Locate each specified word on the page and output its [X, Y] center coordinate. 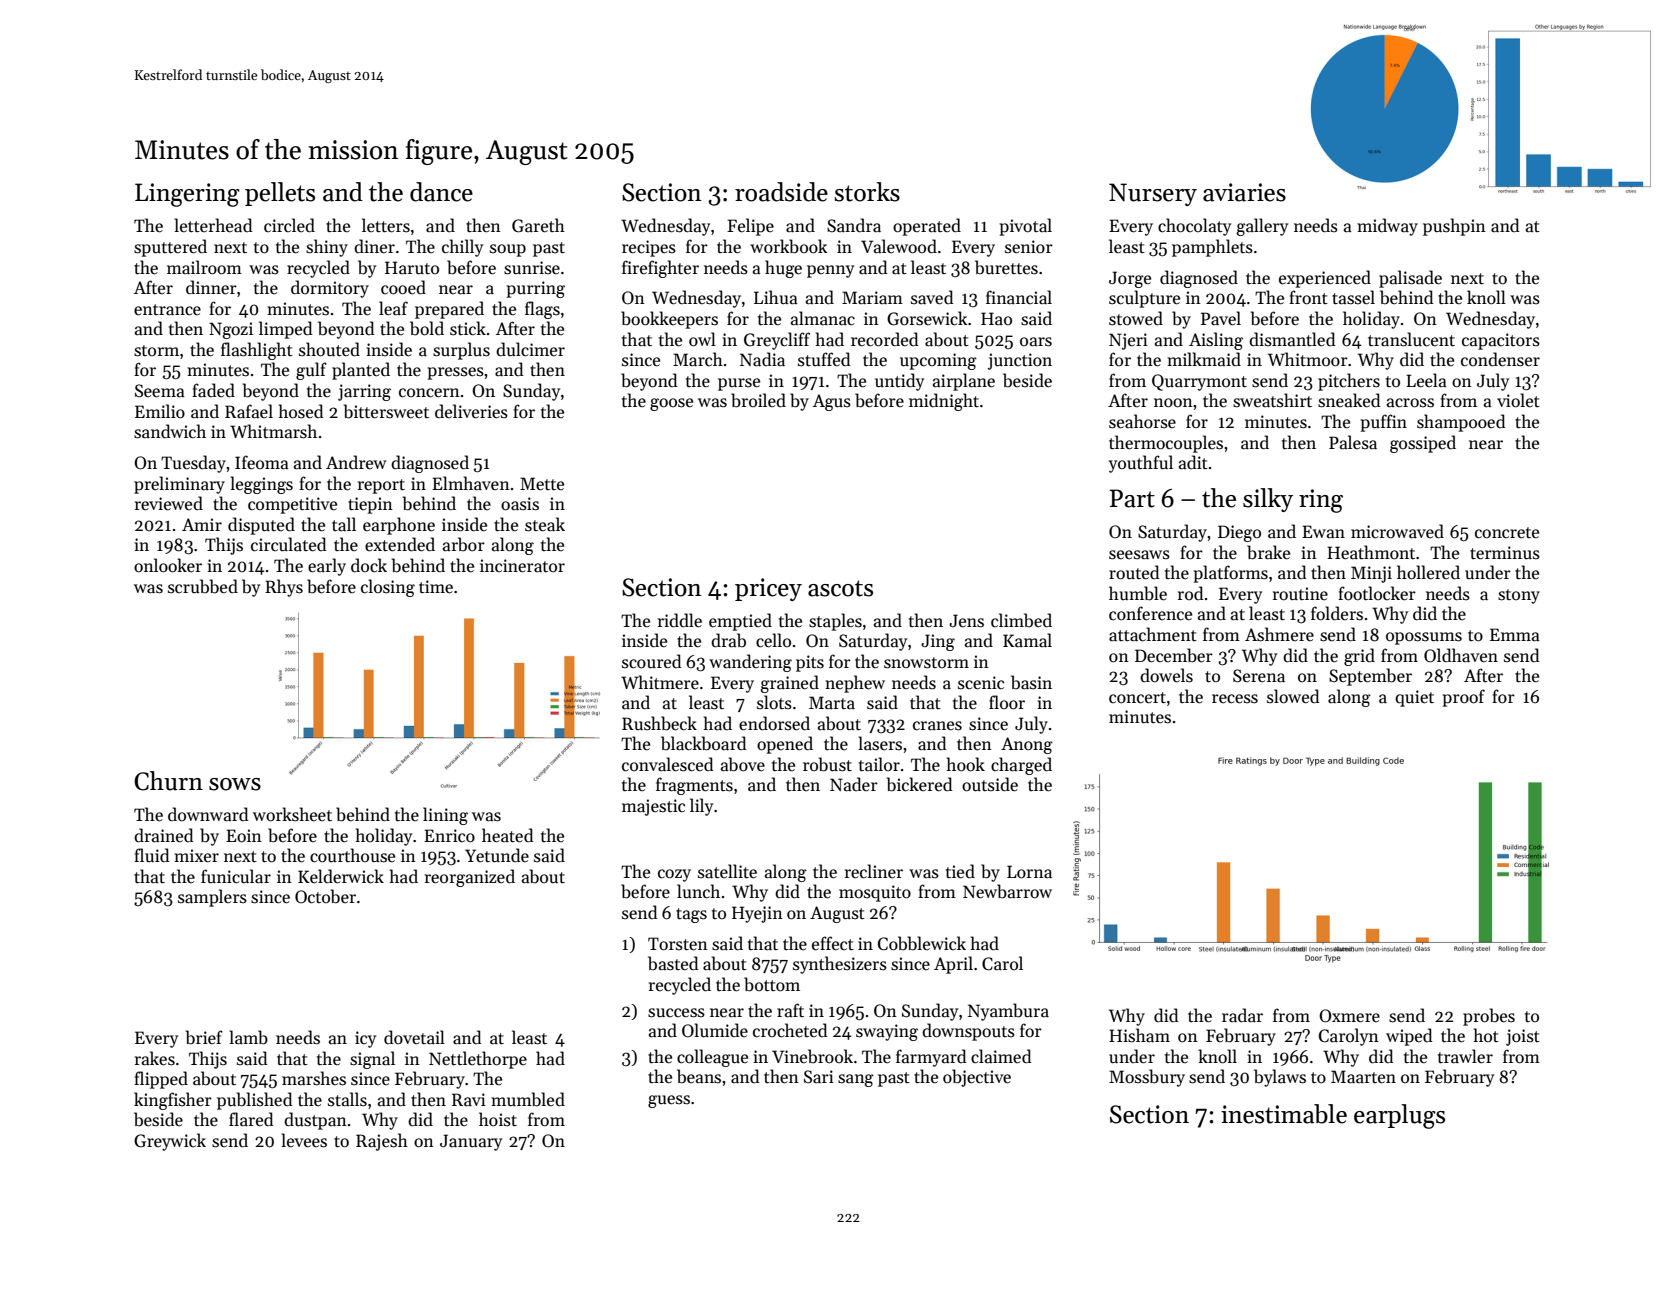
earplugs [1399, 1116]
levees [304, 1140]
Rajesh [382, 1142]
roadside [781, 192]
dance [441, 192]
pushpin [1454, 227]
